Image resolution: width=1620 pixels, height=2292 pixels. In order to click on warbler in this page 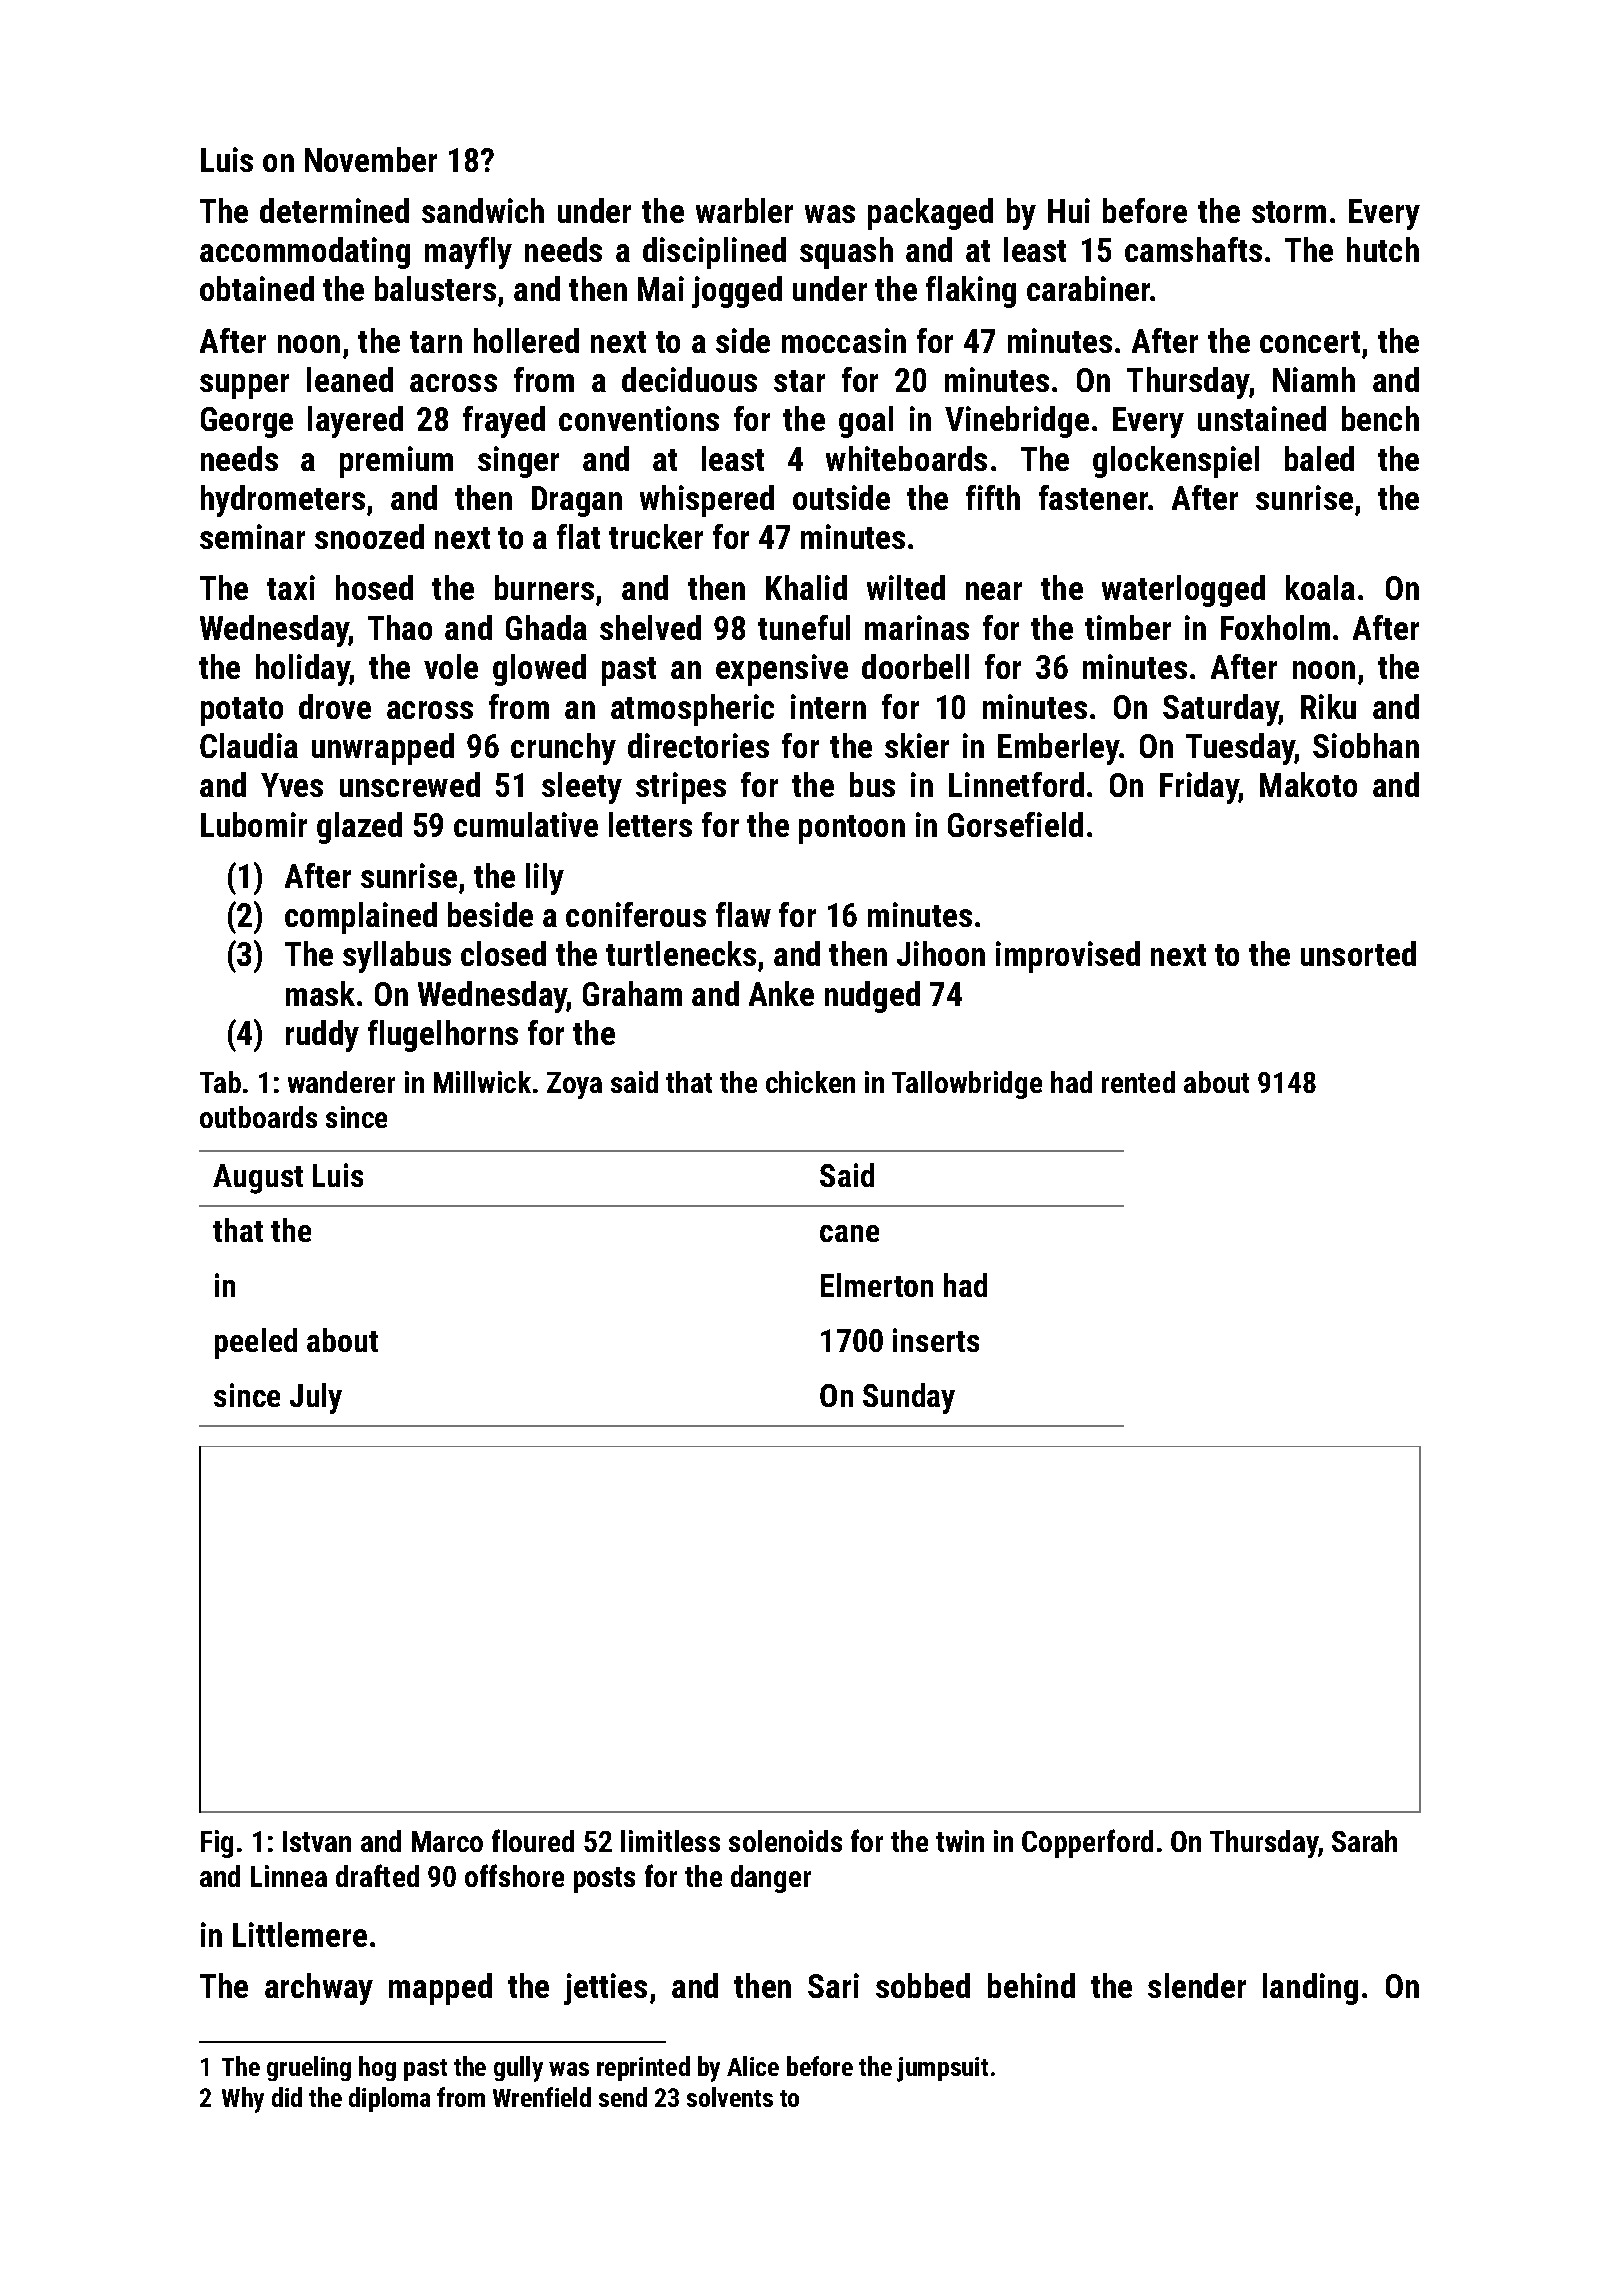, I will do `click(744, 210)`.
